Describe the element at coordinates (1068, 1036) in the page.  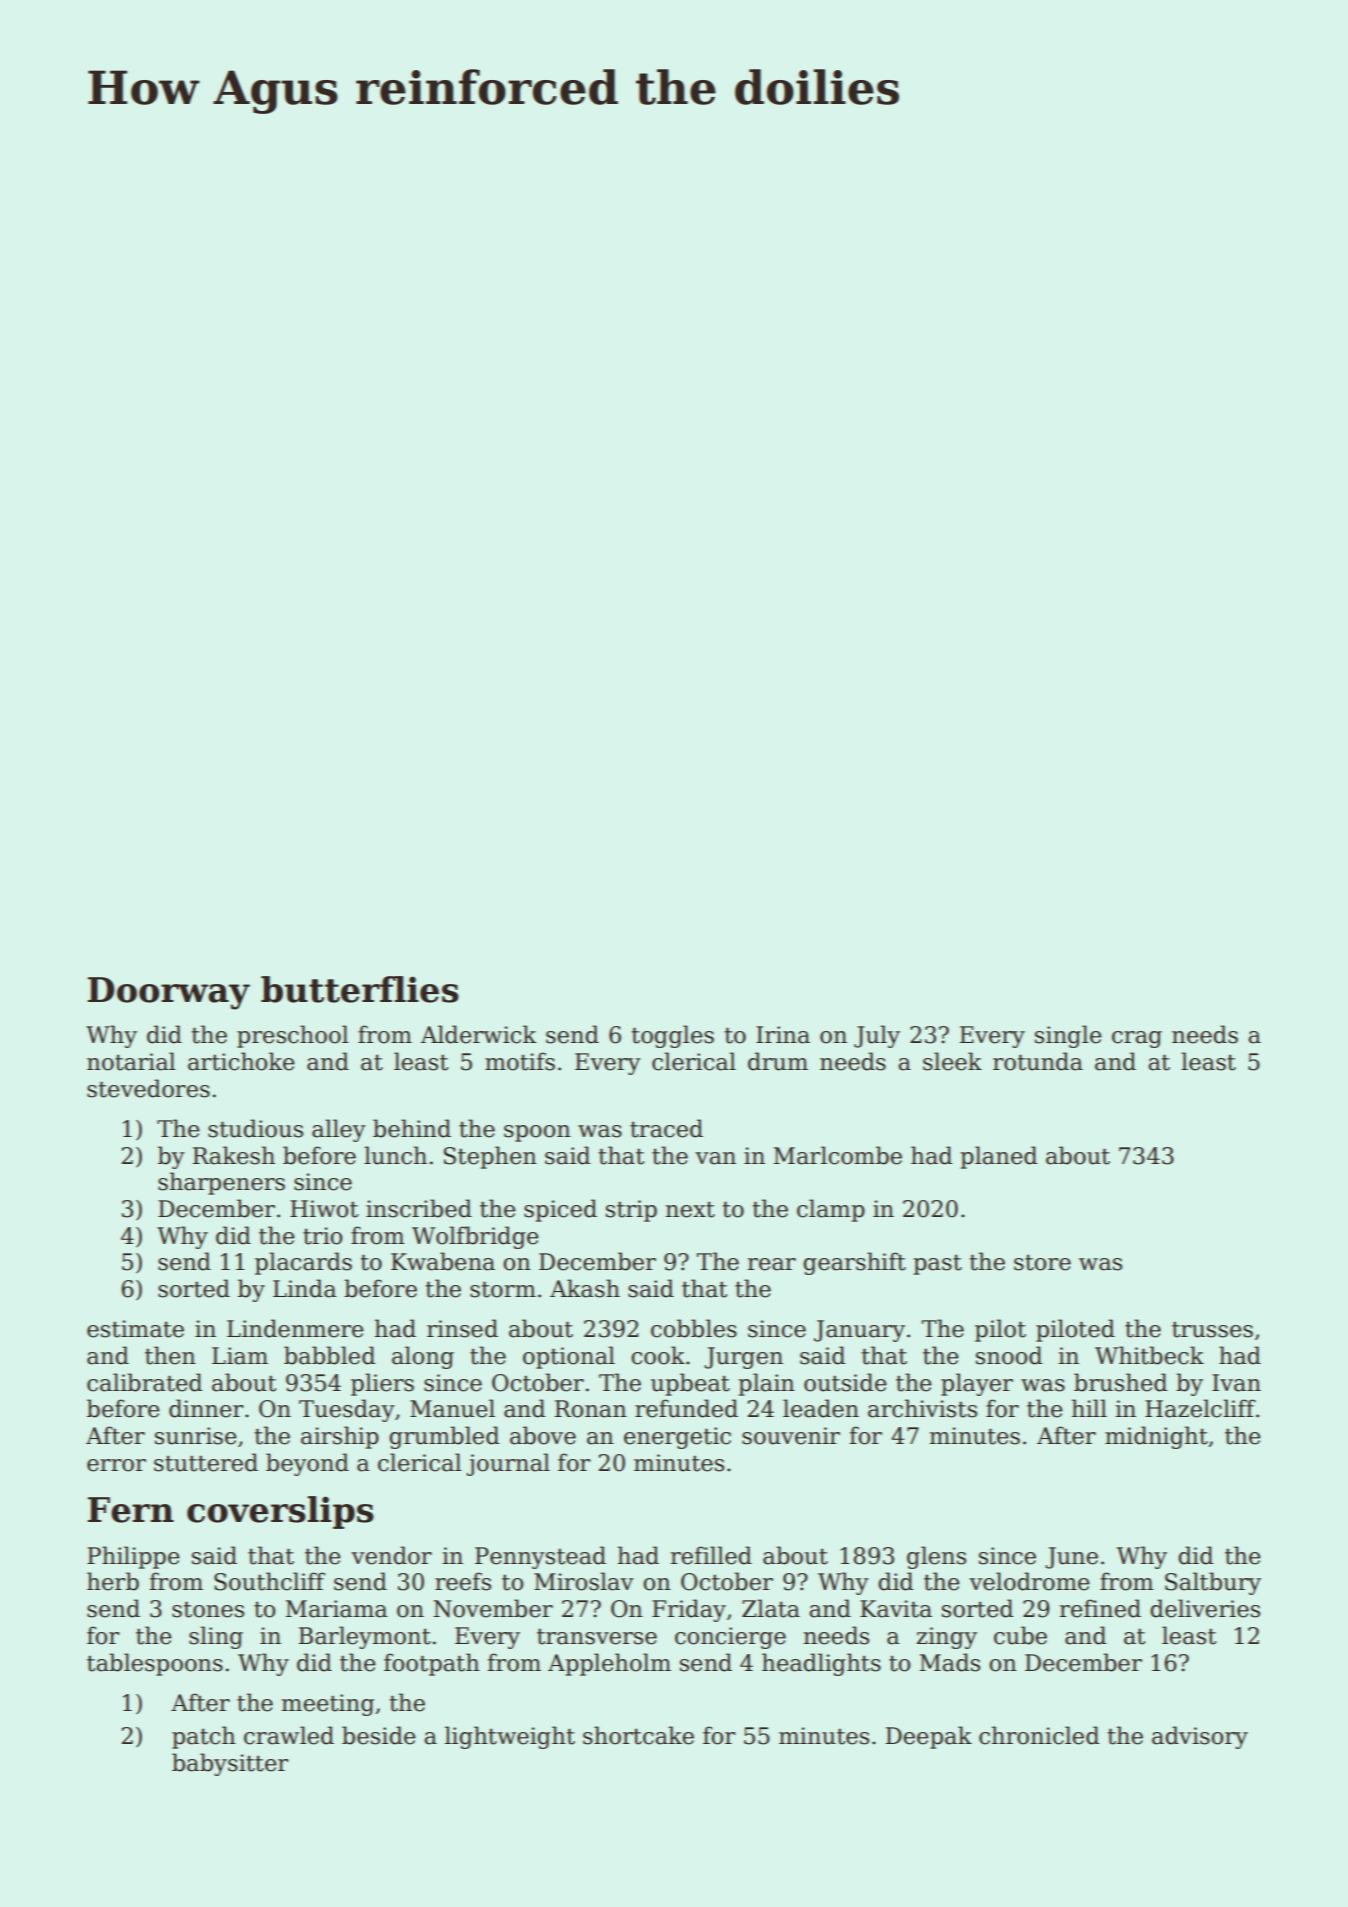
I see `single` at that location.
